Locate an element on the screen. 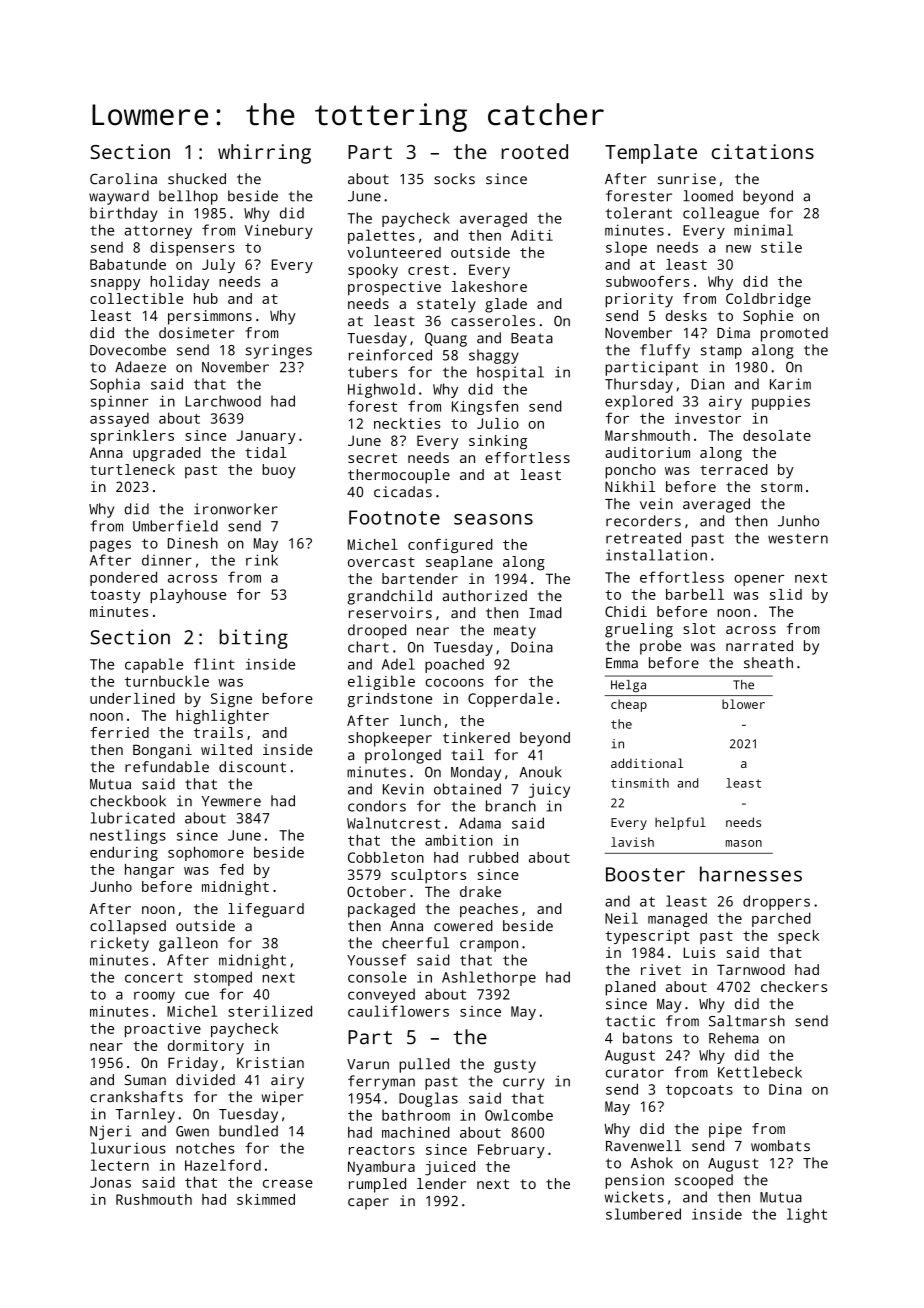 The height and width of the screenshot is (1308, 924). tubers is located at coordinates (372, 372).
